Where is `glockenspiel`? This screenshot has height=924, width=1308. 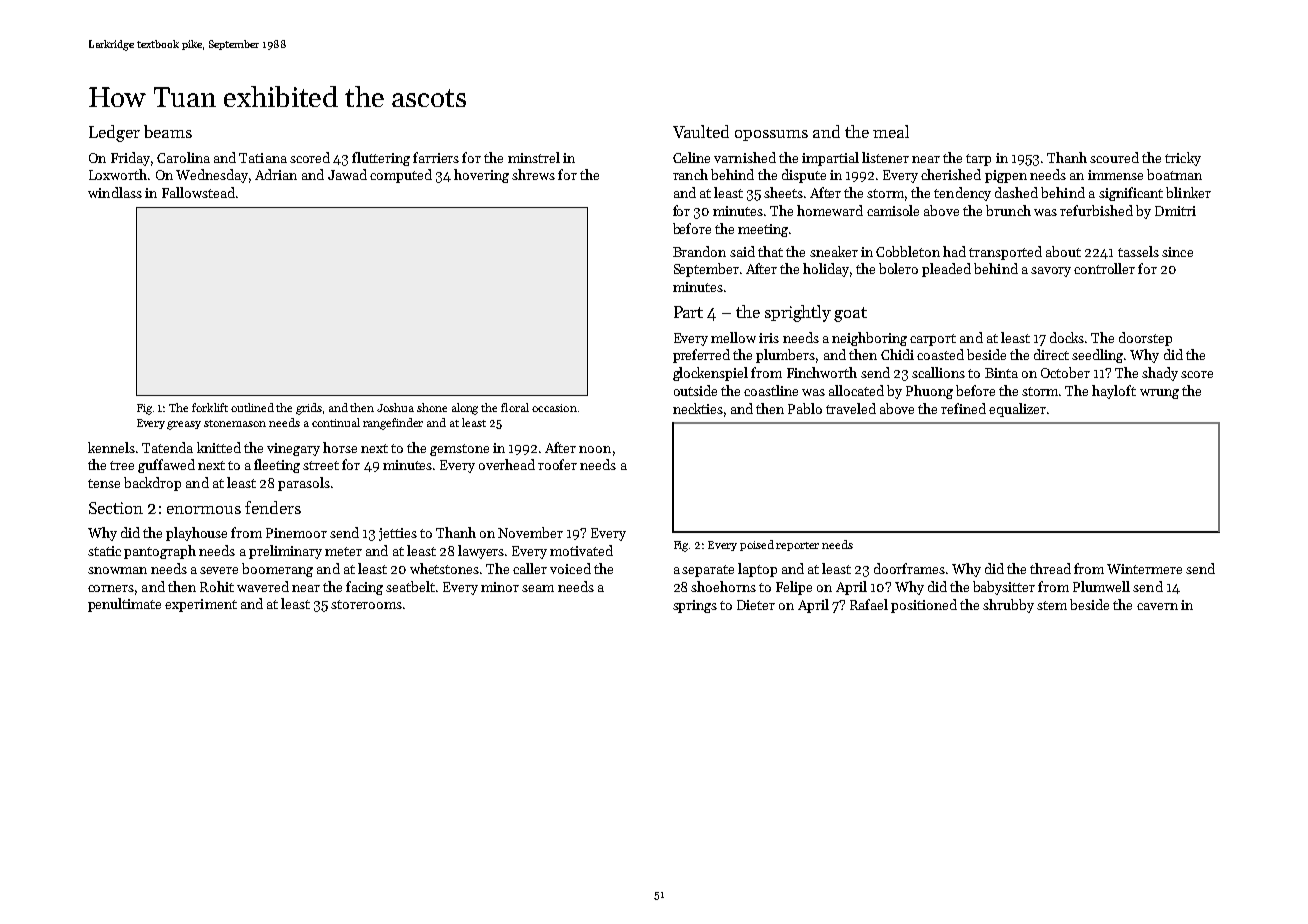
glockenspiel is located at coordinates (710, 374).
